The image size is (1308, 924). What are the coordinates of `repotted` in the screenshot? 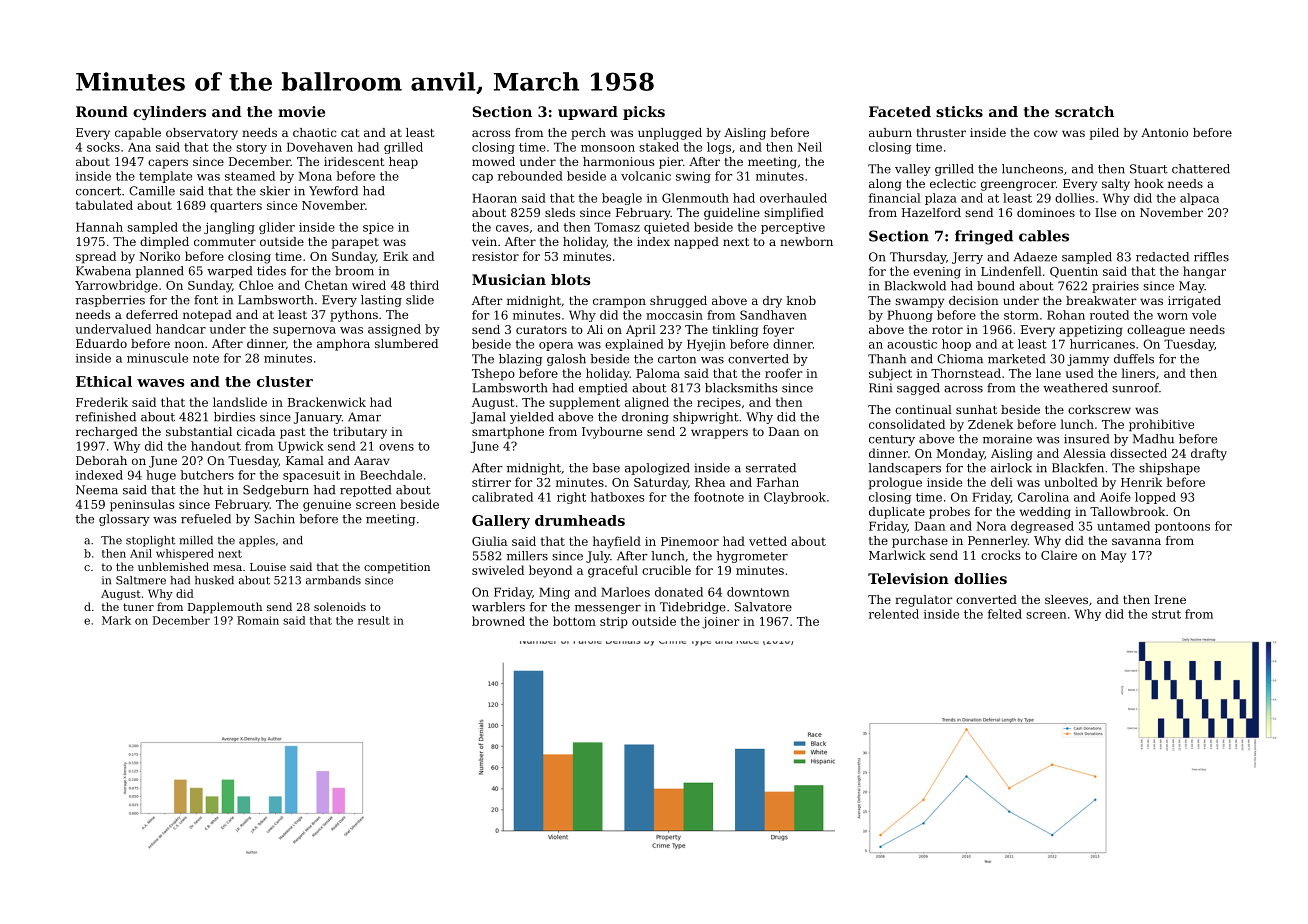 It's located at (365, 491).
